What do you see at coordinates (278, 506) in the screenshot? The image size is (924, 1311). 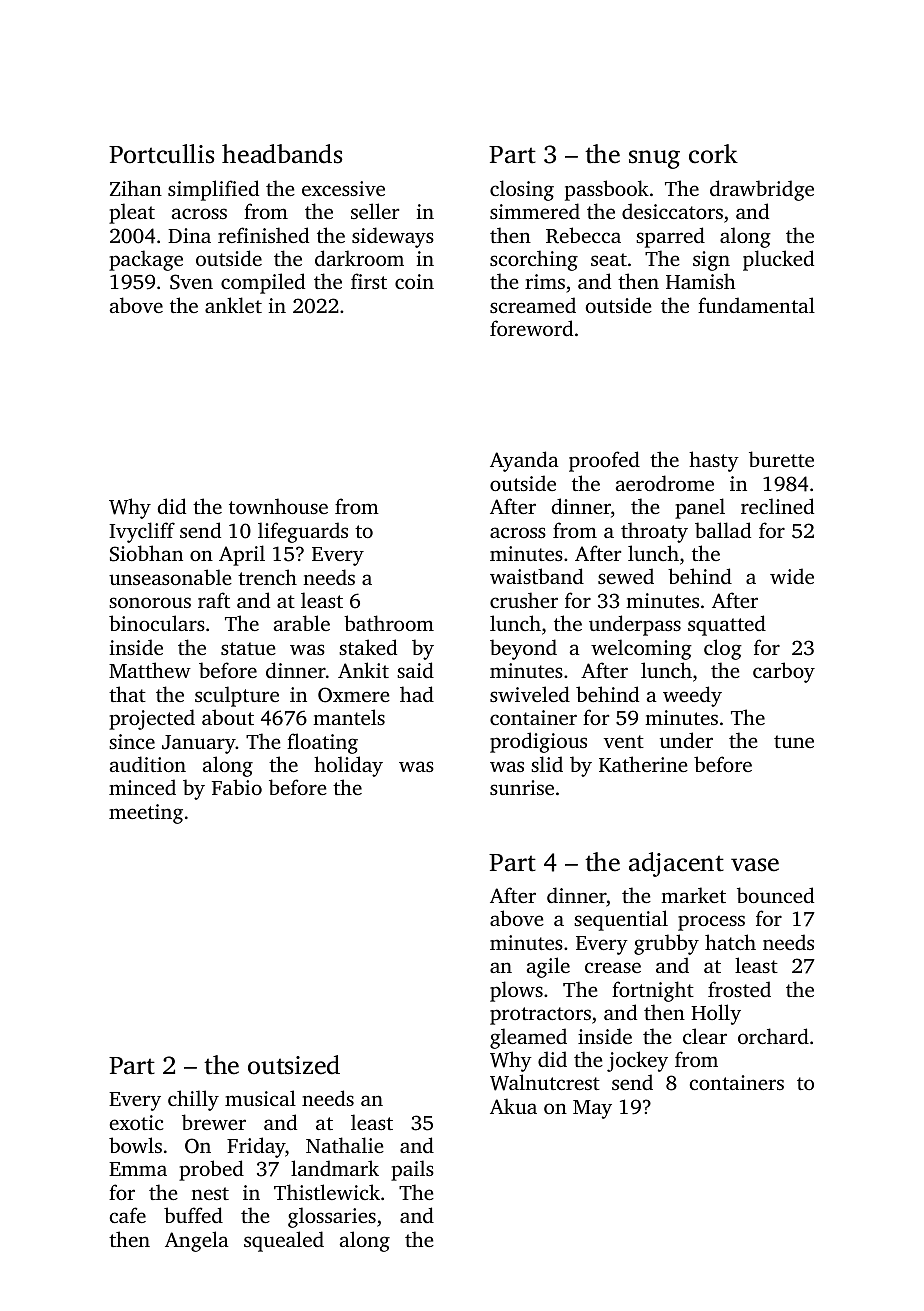 I see `townhouse` at bounding box center [278, 506].
